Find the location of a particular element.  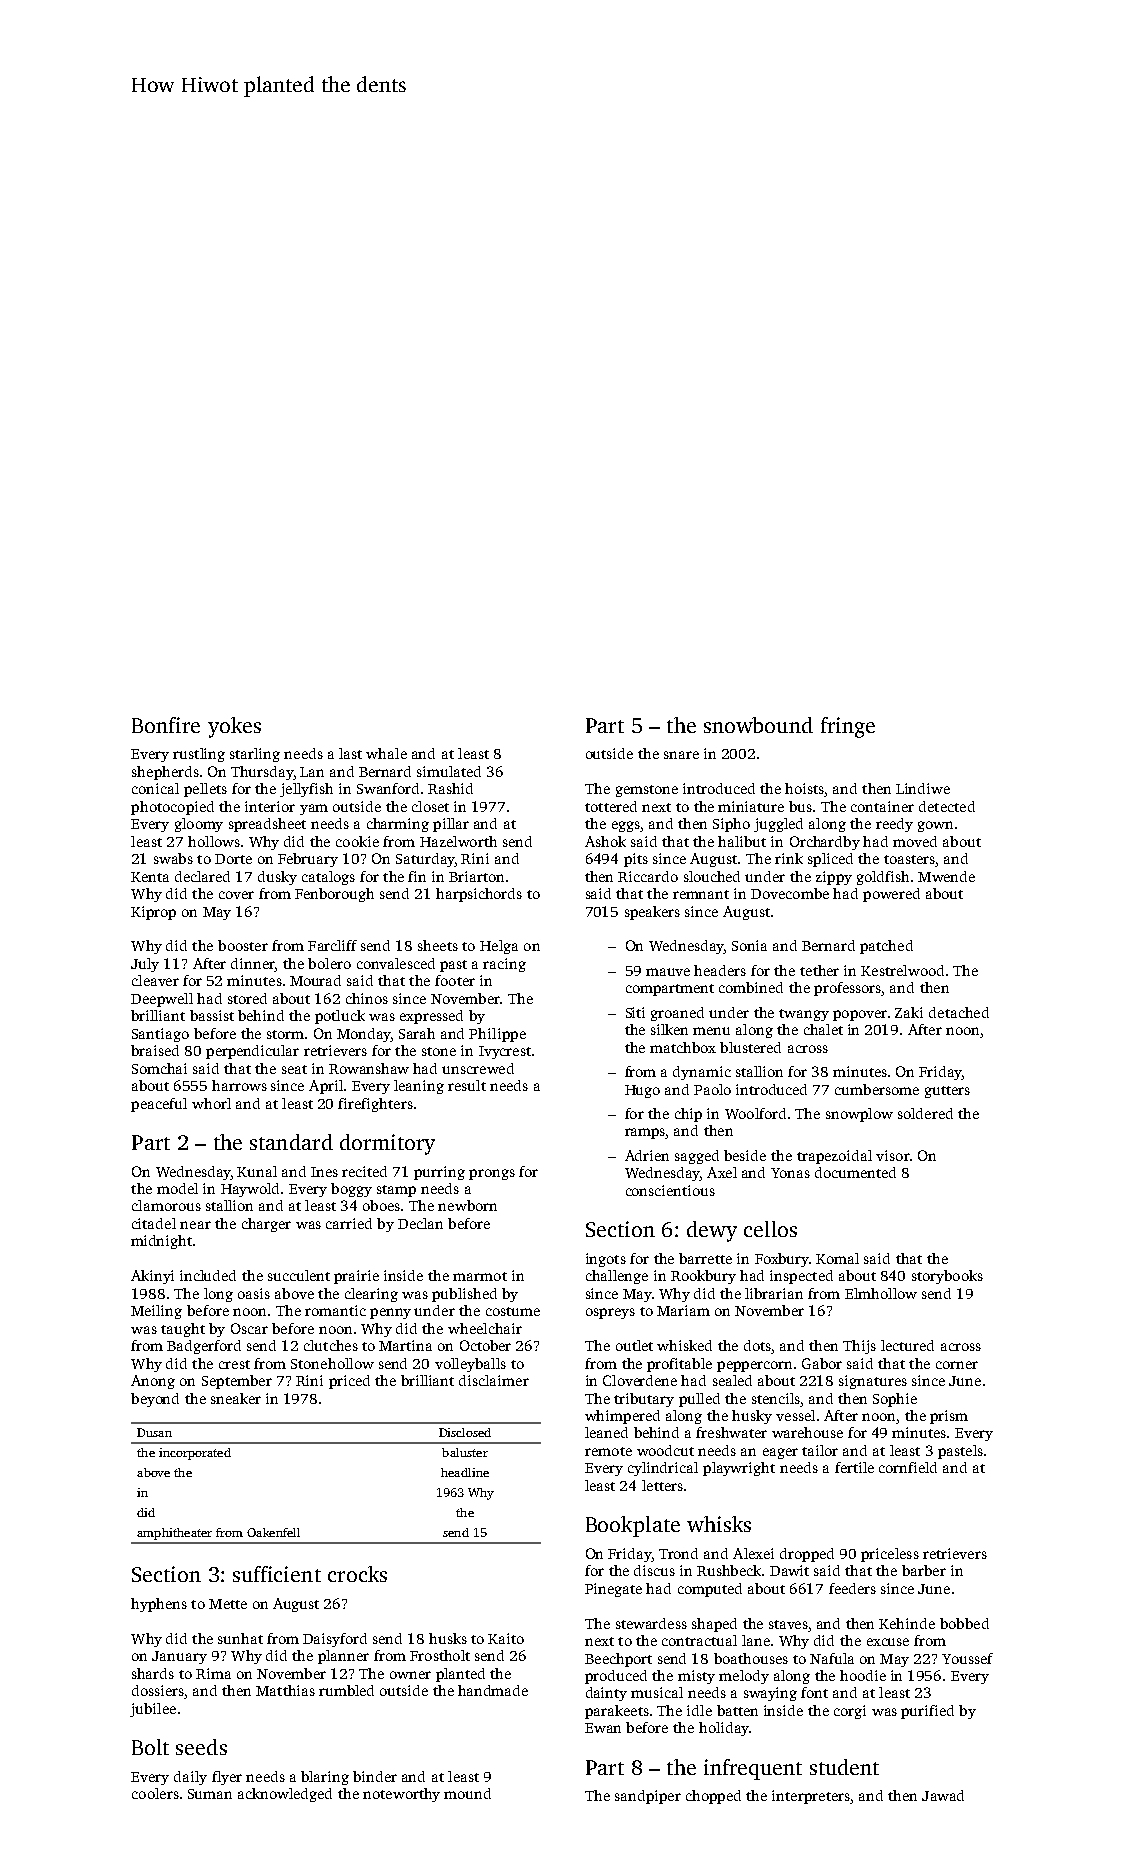

Bookplate is located at coordinates (633, 1526).
